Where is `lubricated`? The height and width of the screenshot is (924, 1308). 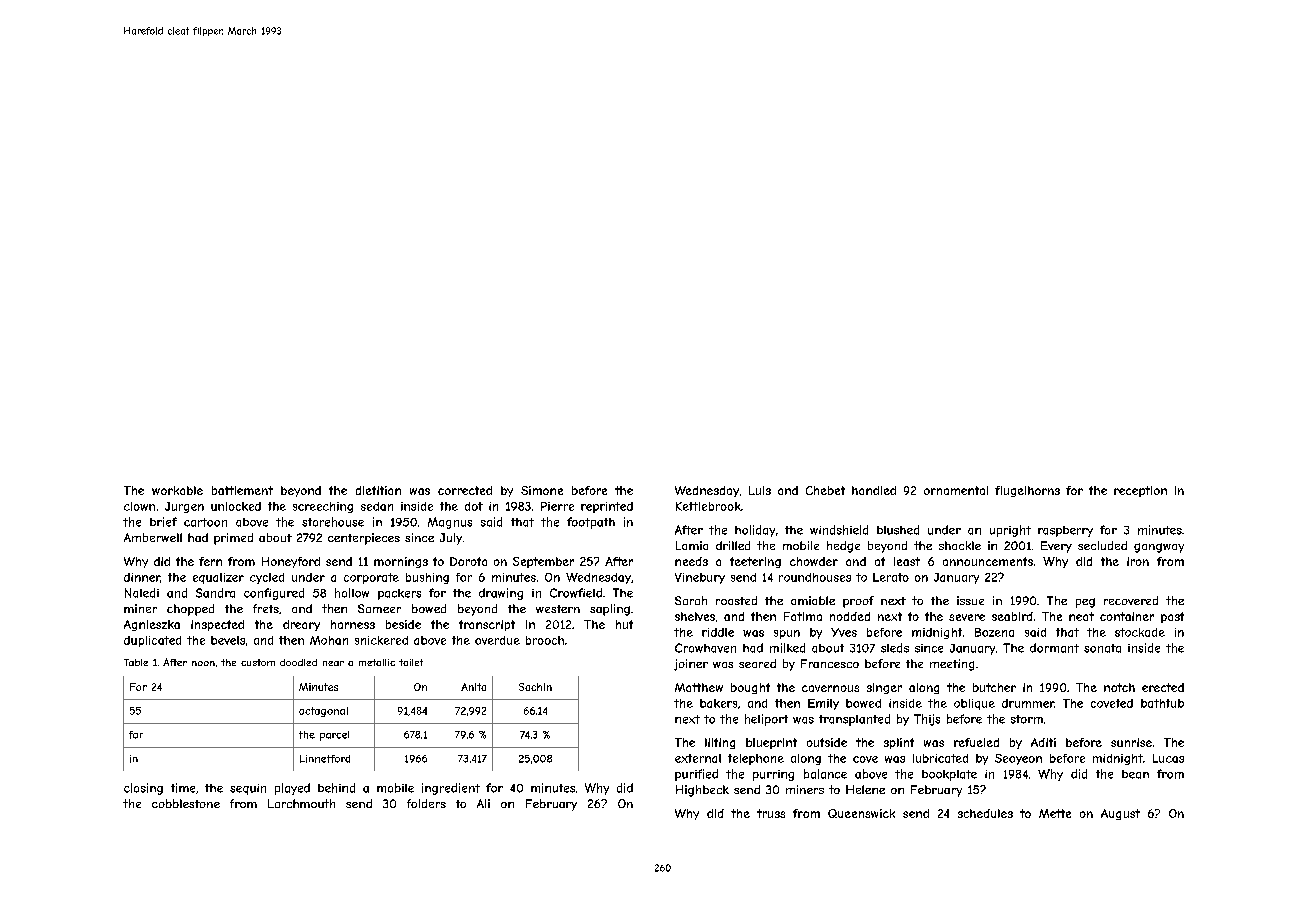 lubricated is located at coordinates (940, 758).
